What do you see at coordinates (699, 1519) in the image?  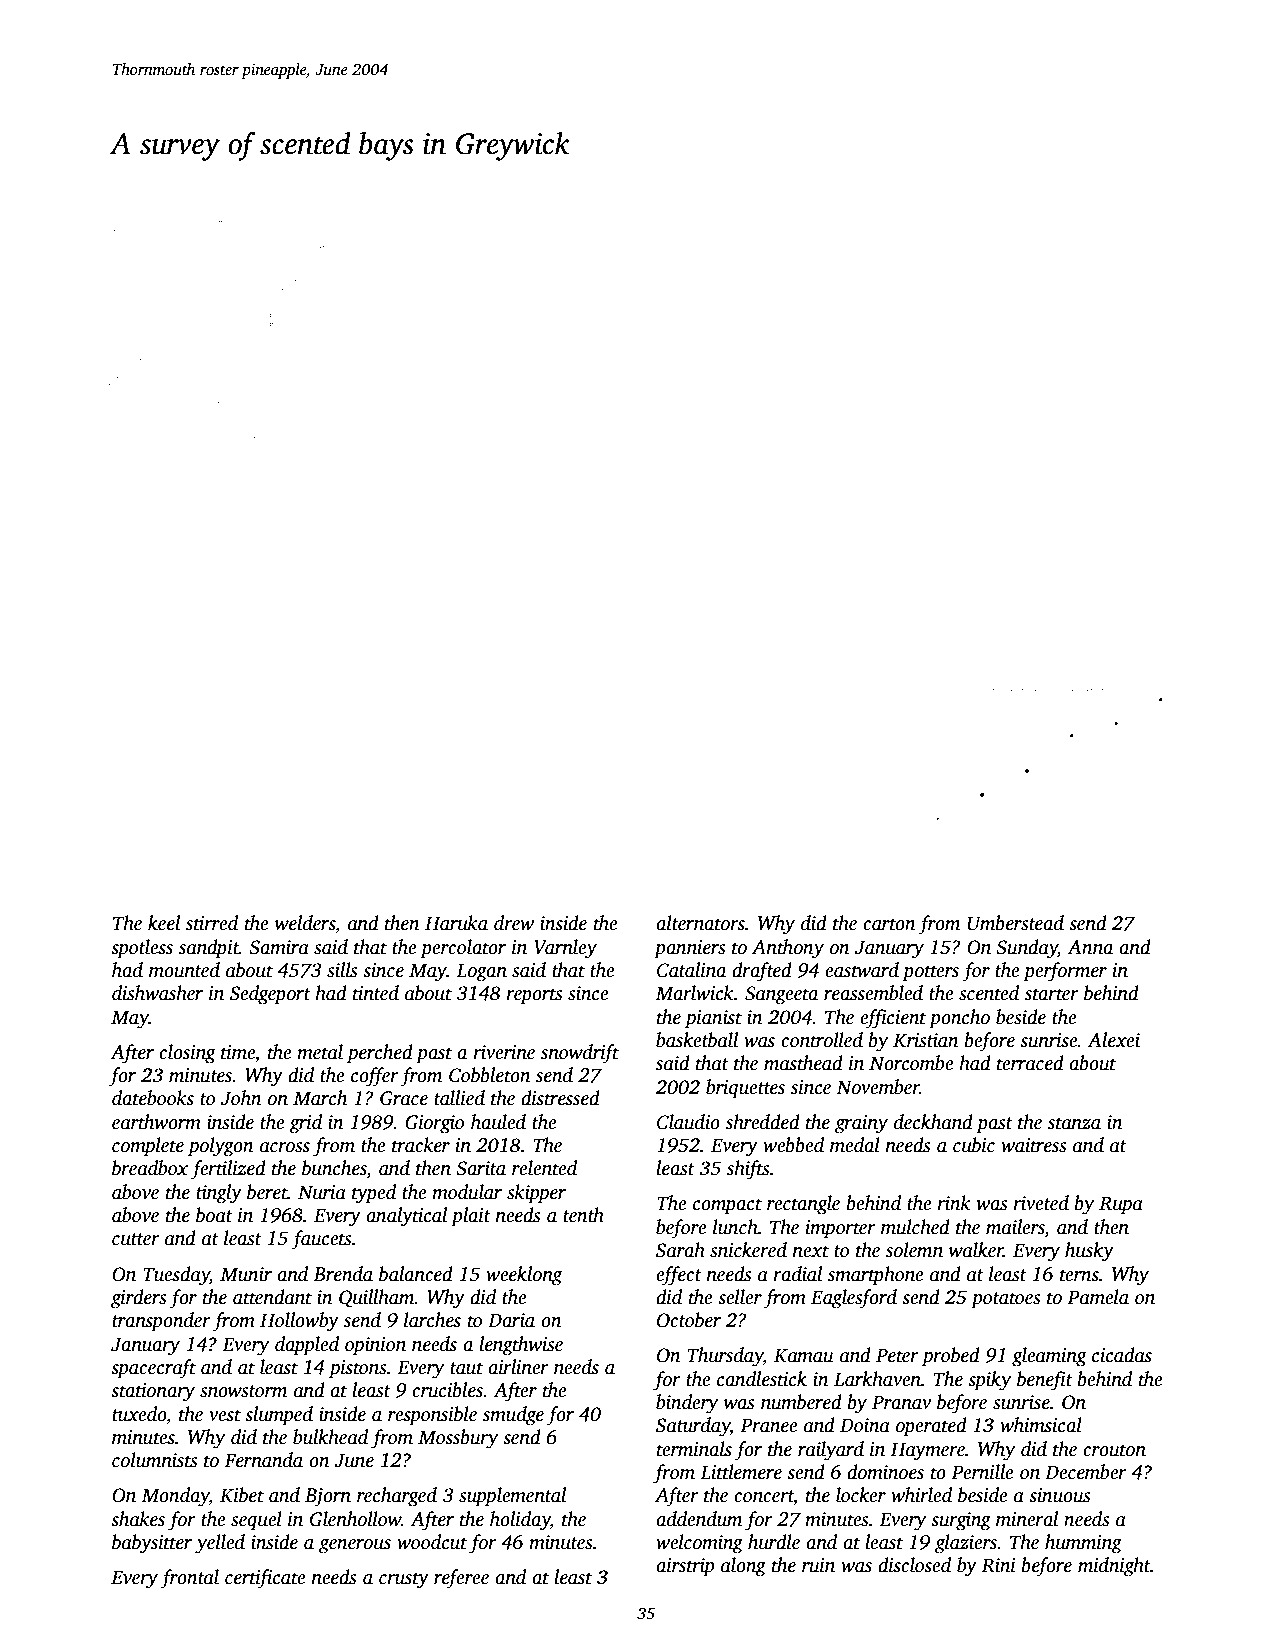 I see `addendum` at bounding box center [699, 1519].
